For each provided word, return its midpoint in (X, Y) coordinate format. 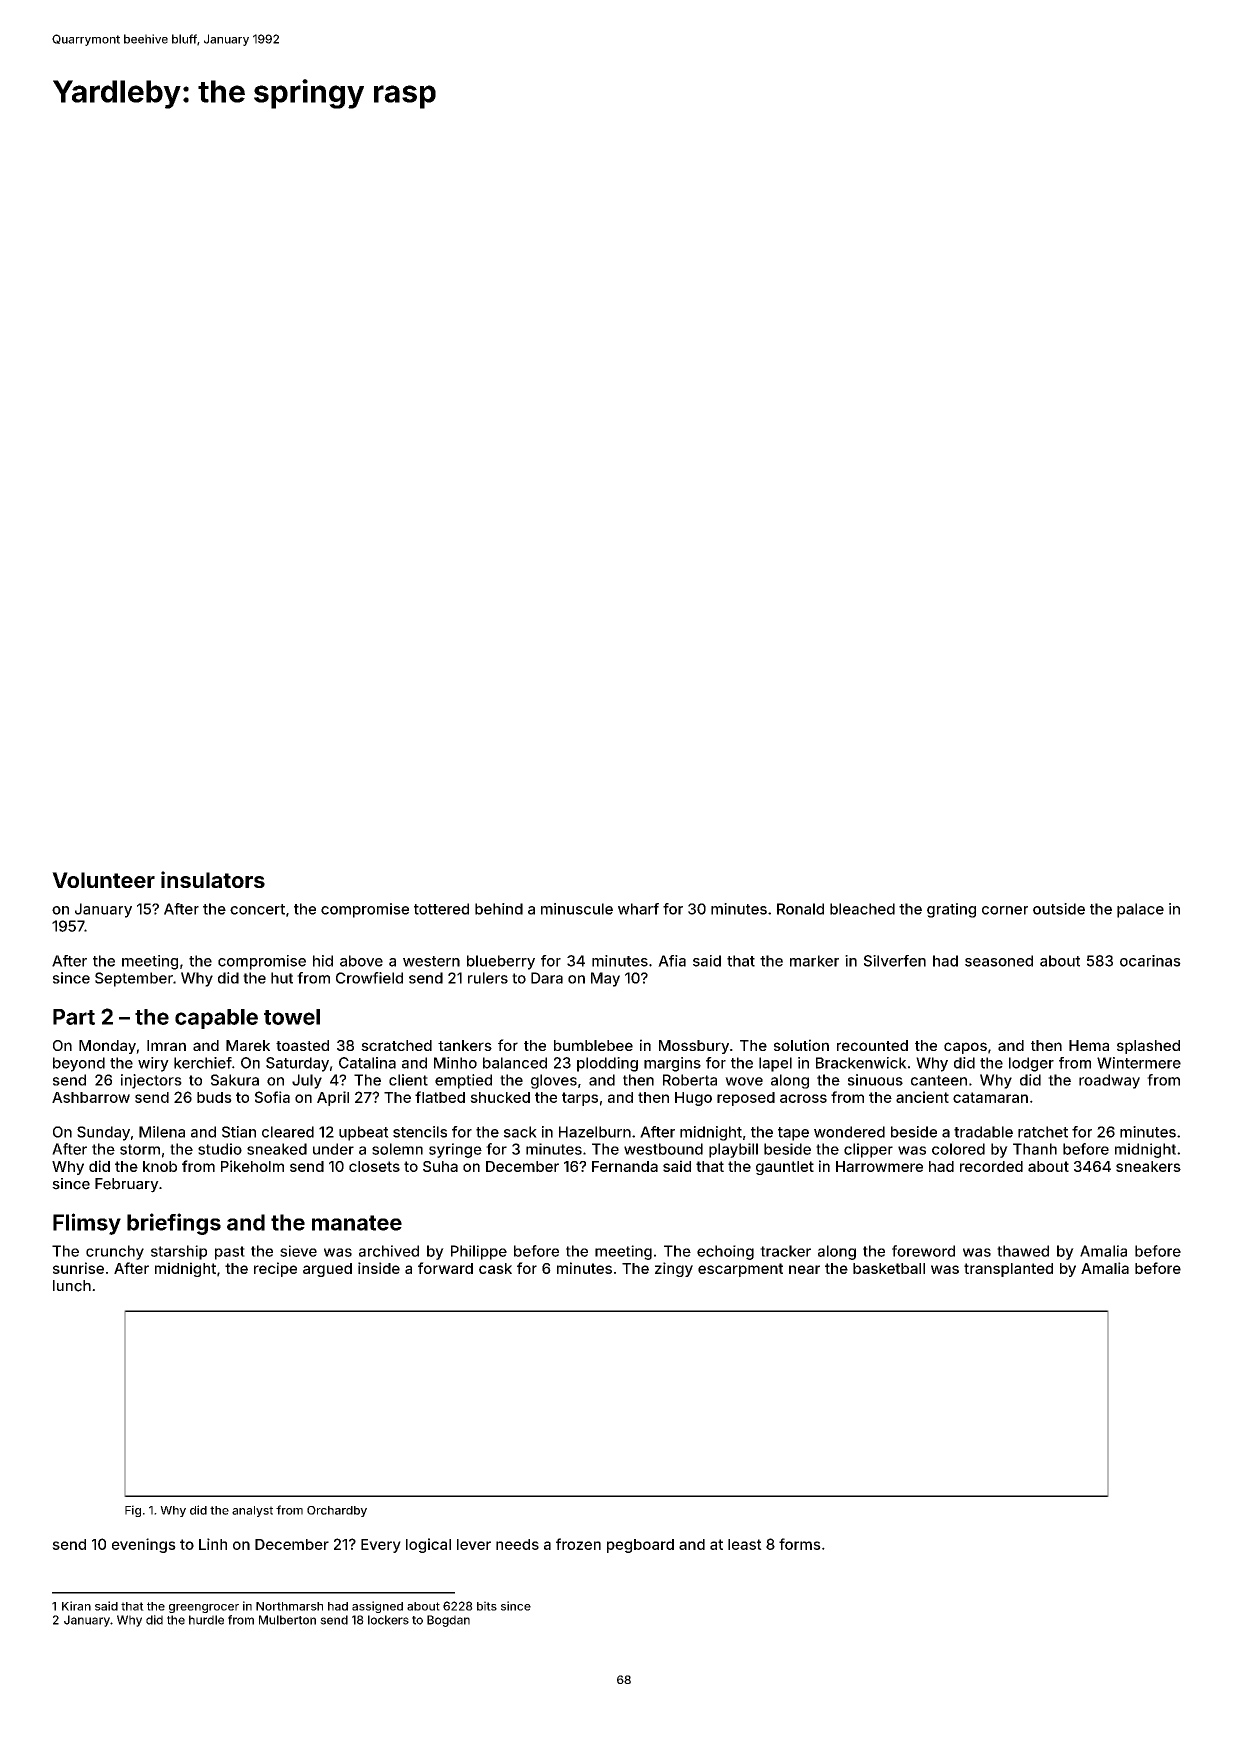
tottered (441, 909)
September (134, 979)
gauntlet (785, 1168)
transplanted (1008, 1270)
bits (487, 1606)
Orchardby (337, 1511)
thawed (1023, 1251)
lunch (72, 1286)
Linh (213, 1544)
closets (374, 1166)
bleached (862, 909)
